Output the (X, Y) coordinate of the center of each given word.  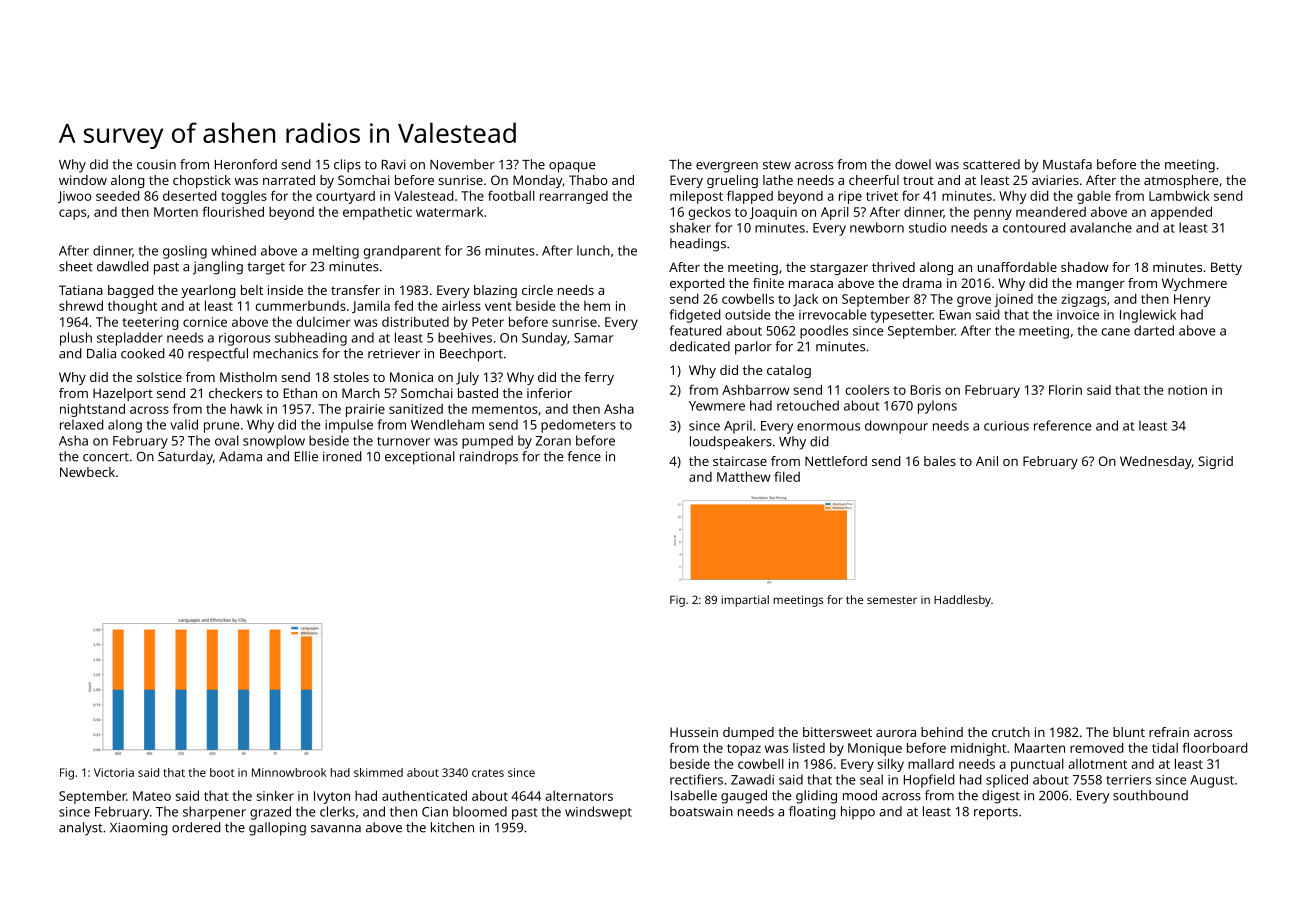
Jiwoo (74, 197)
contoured (1034, 227)
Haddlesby (962, 601)
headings (698, 245)
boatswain (701, 811)
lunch (593, 250)
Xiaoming (139, 829)
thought (132, 307)
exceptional (420, 458)
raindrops (489, 458)
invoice (1078, 315)
